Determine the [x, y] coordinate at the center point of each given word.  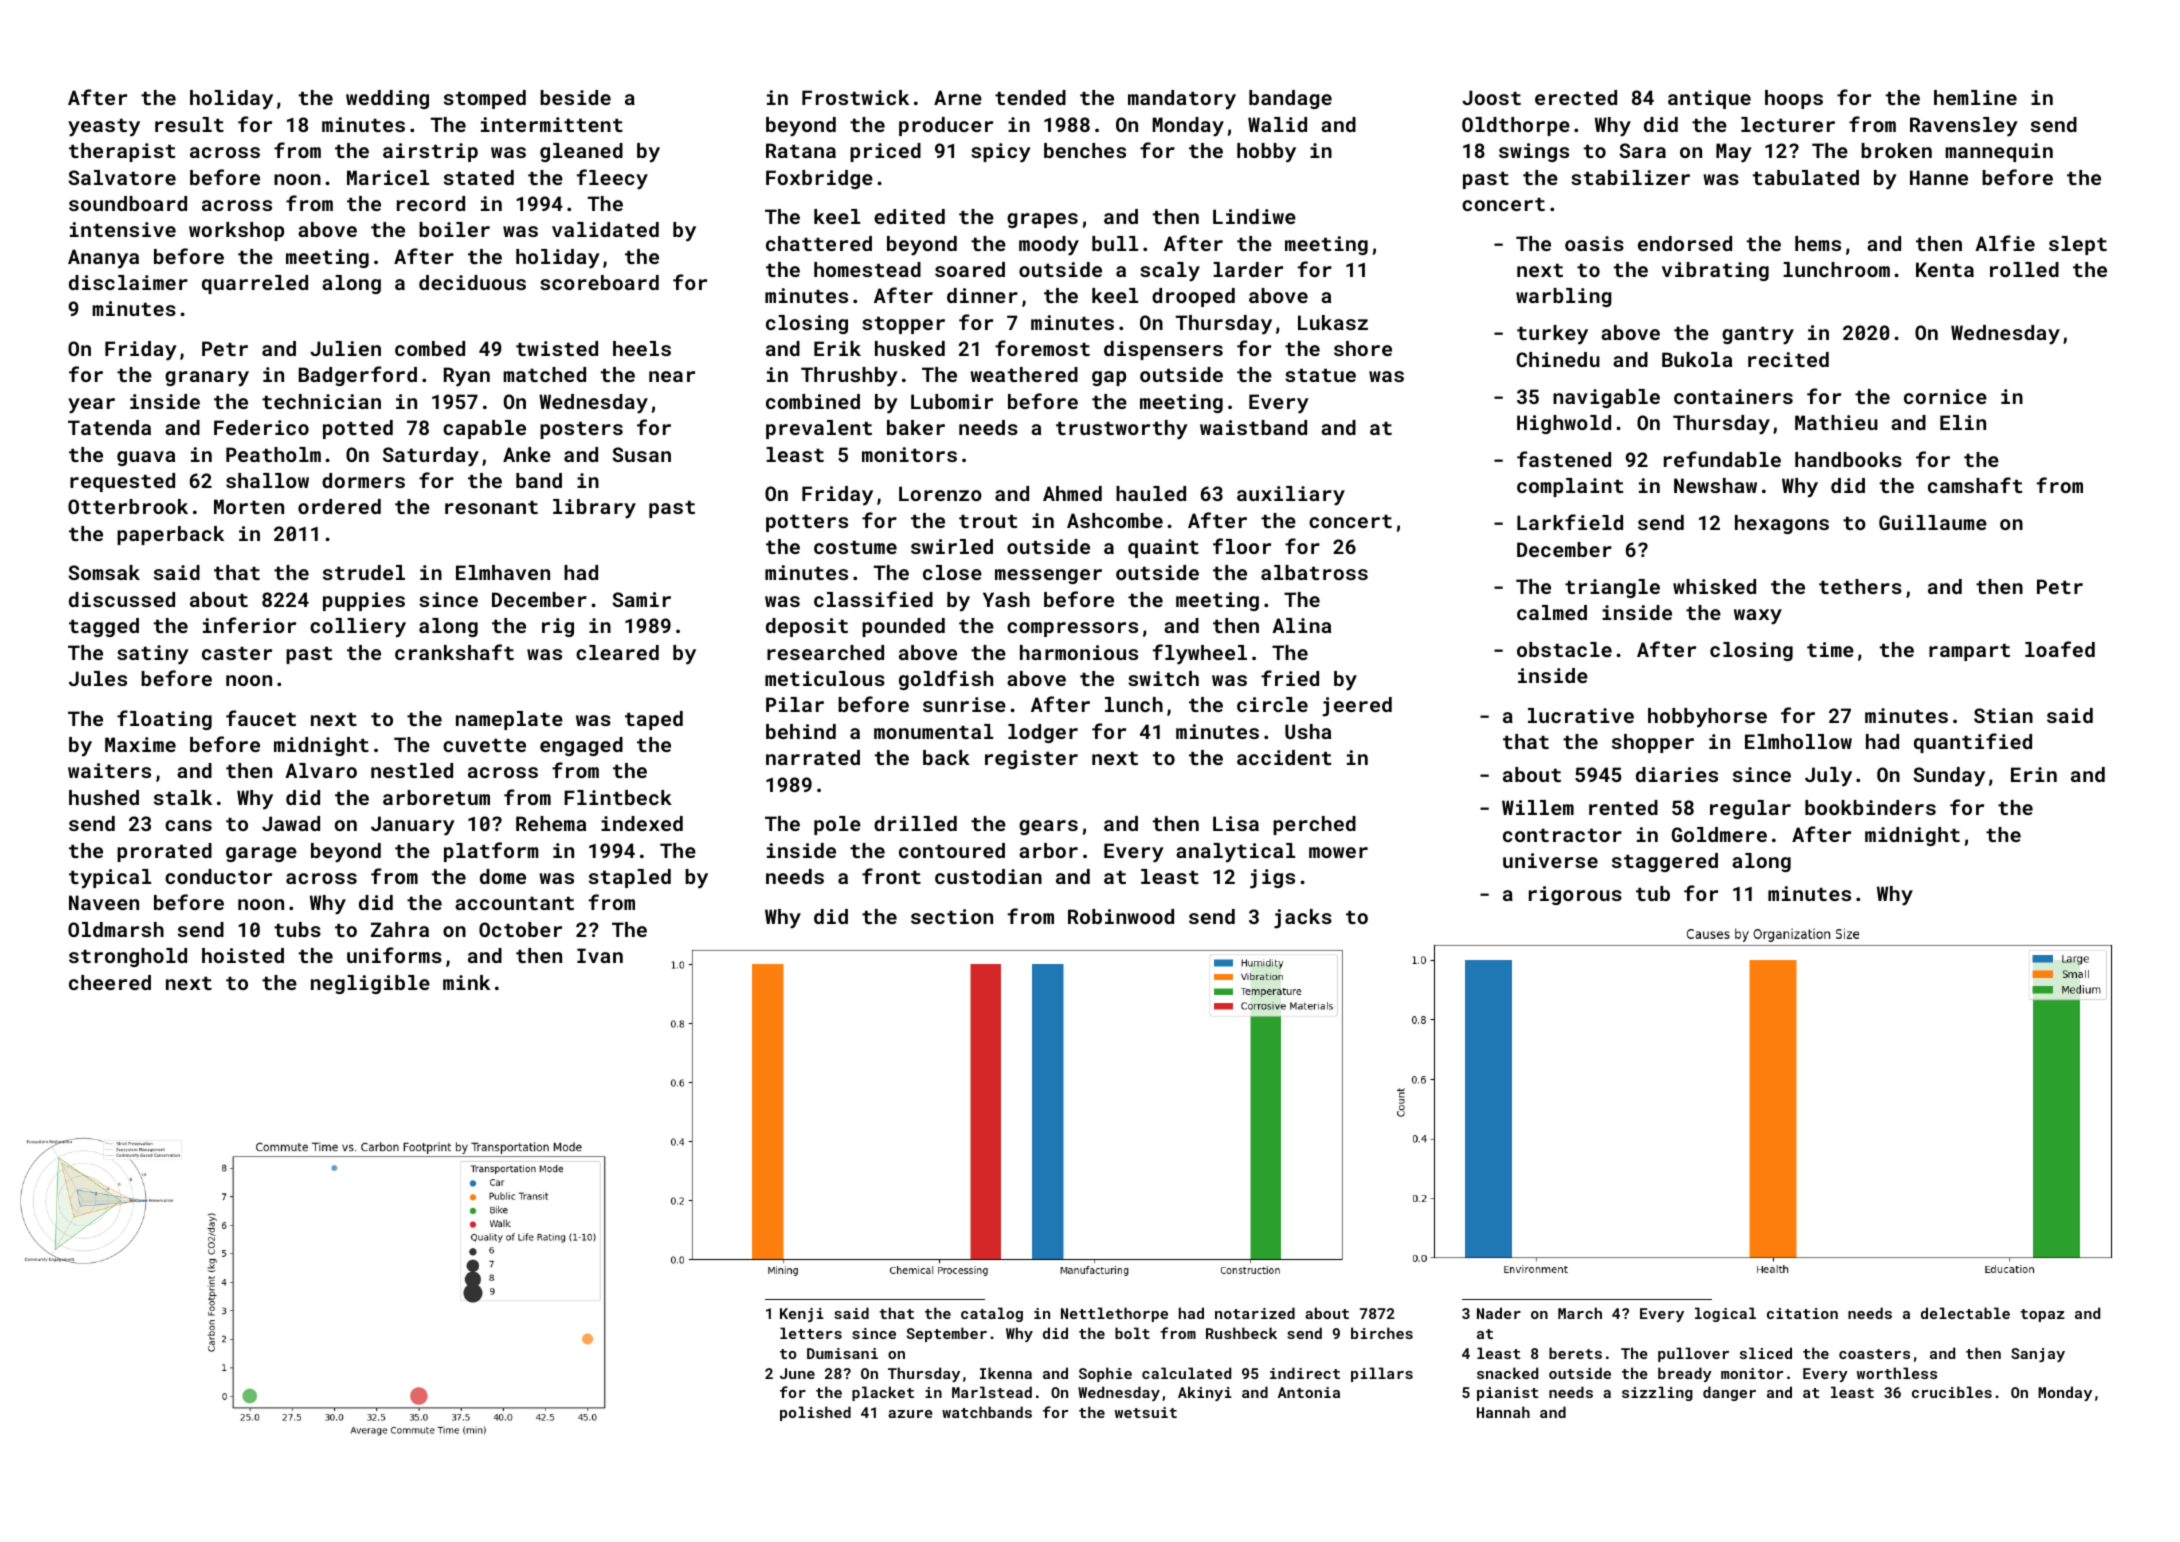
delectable [1965, 1313]
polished [815, 1413]
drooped [1193, 297]
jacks [1303, 919]
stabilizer [1630, 177]
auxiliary [1291, 496]
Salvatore [122, 177]
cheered [110, 982]
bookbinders [1870, 807]
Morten [249, 506]
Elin [1963, 422]
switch [1163, 678]
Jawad [291, 823]
